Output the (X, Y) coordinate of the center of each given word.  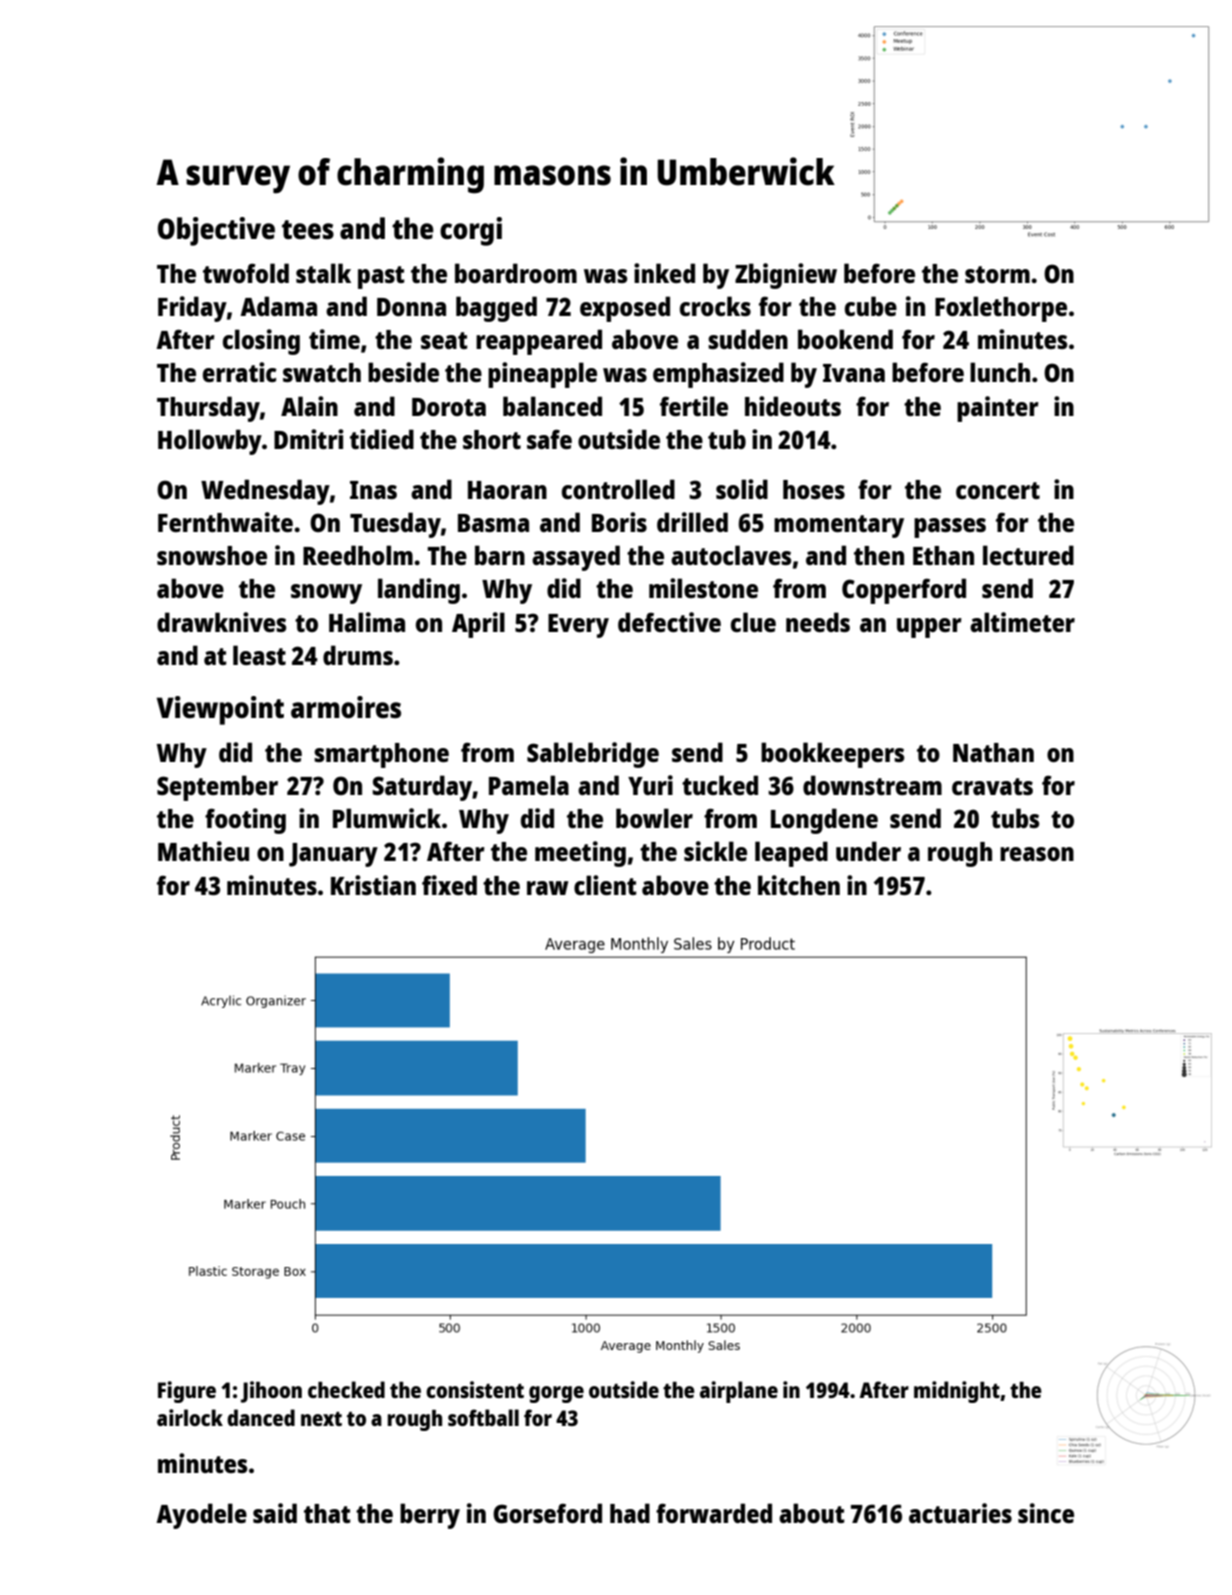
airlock (190, 1417)
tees (308, 229)
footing (245, 821)
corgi (471, 231)
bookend (845, 339)
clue (753, 622)
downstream (872, 785)
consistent (475, 1389)
